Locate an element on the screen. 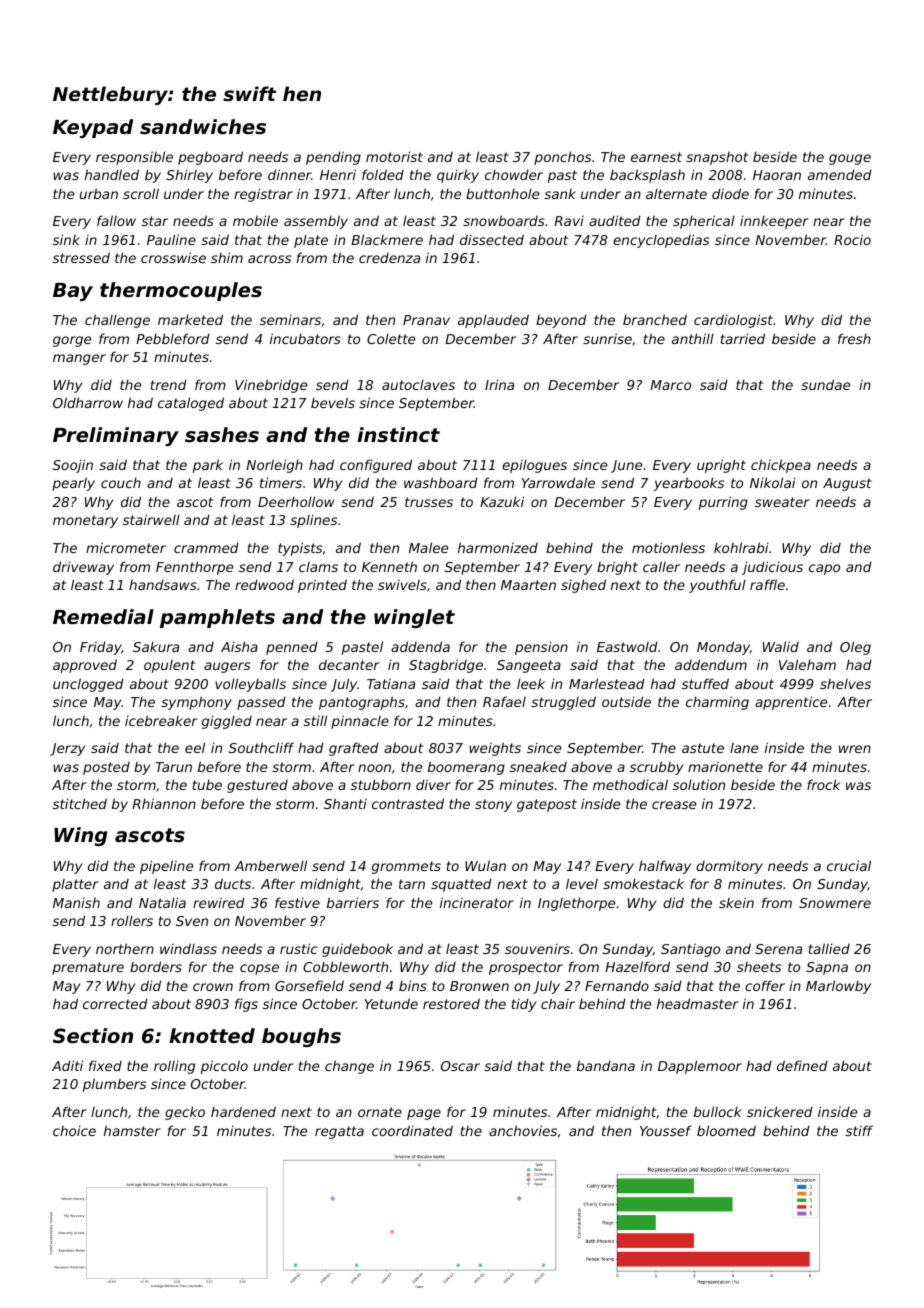  Wulan is located at coordinates (485, 865).
